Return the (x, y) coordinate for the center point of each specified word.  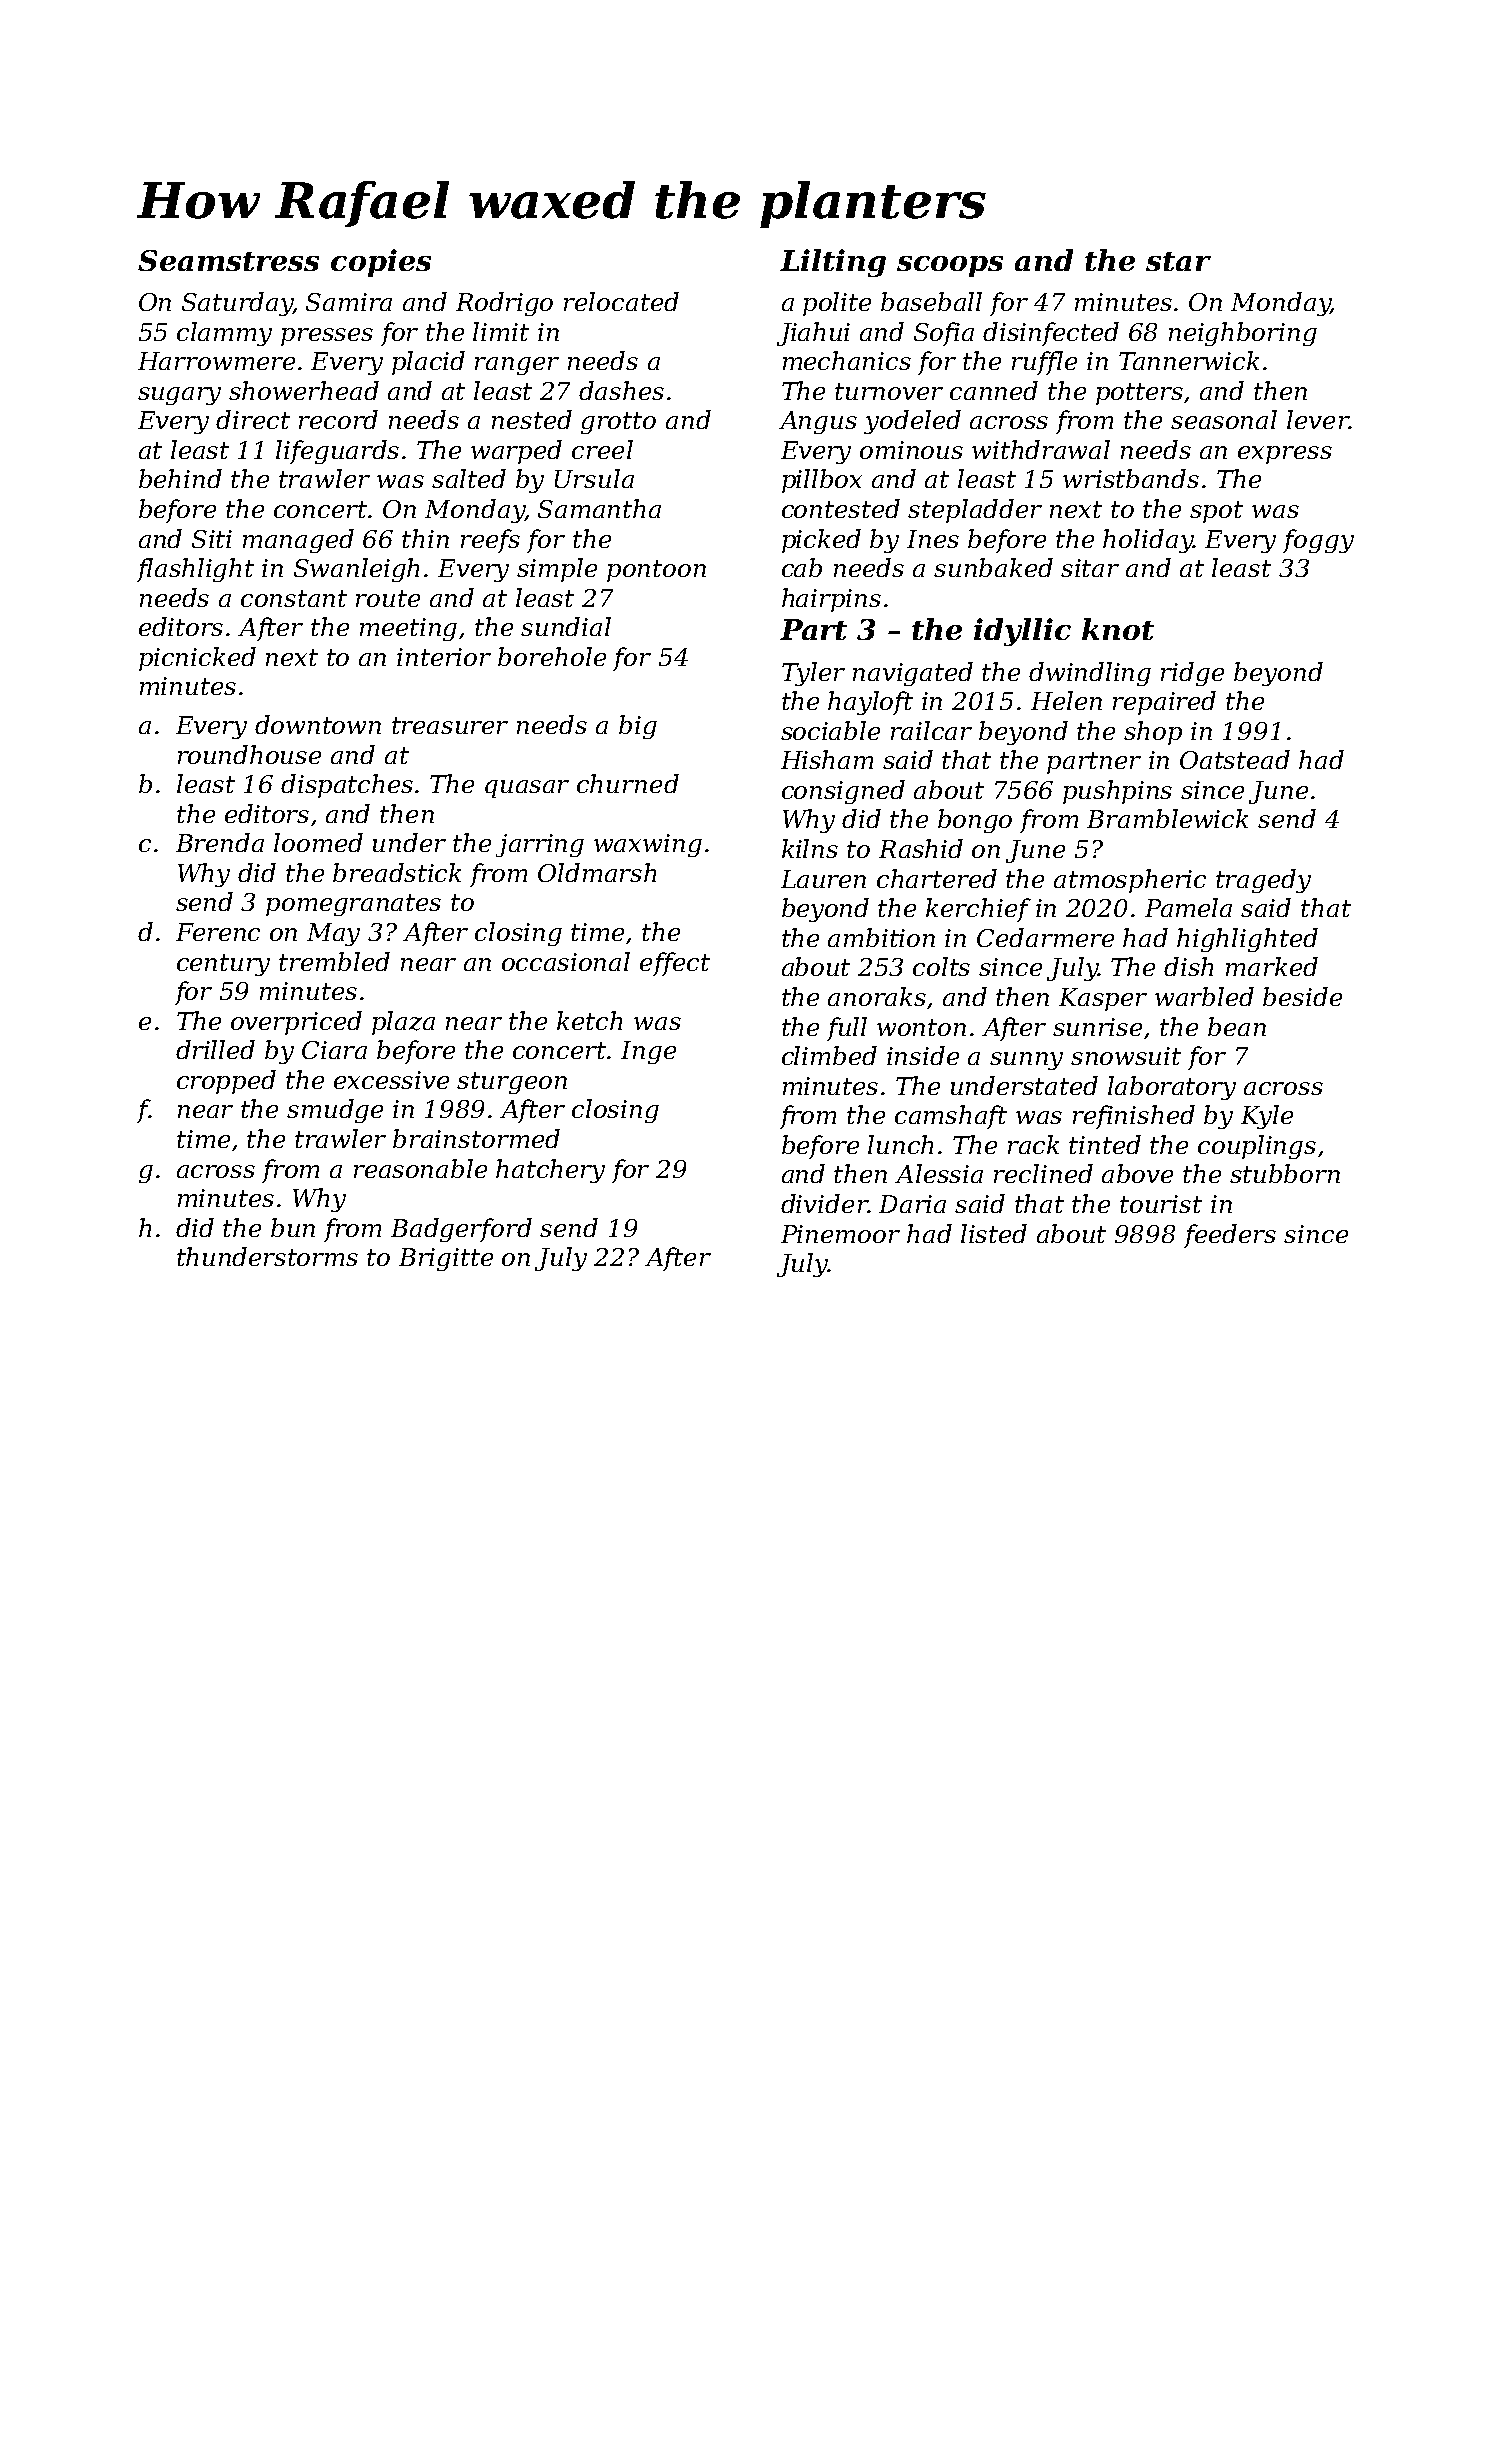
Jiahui (813, 334)
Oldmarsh (597, 872)
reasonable (420, 1168)
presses (327, 337)
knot (1118, 629)
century (223, 965)
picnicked (197, 659)
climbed (829, 1055)
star (1178, 261)
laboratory (1172, 1088)
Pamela (1188, 907)
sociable (830, 730)
